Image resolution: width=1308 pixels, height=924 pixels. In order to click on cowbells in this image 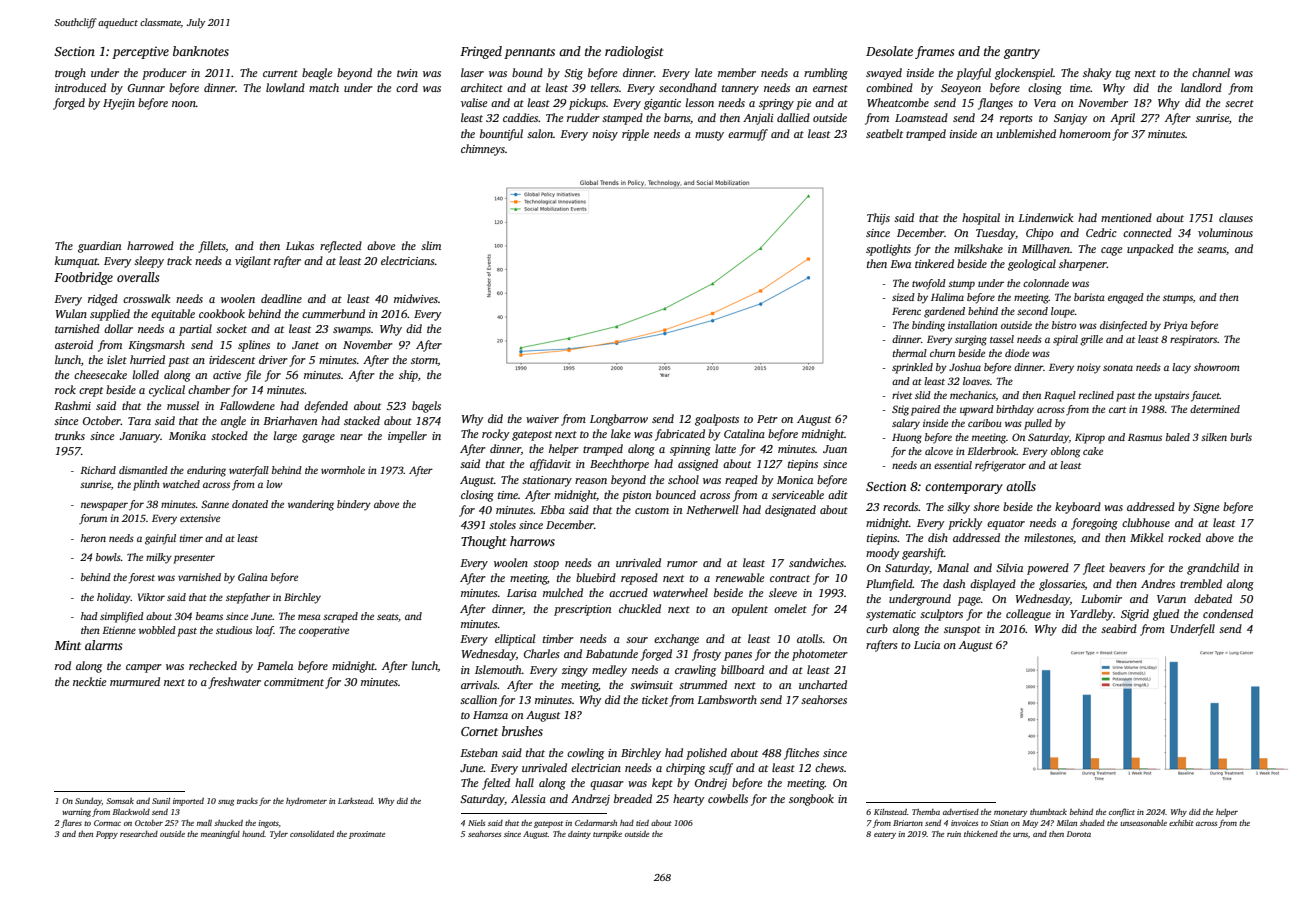, I will do `click(728, 798)`.
